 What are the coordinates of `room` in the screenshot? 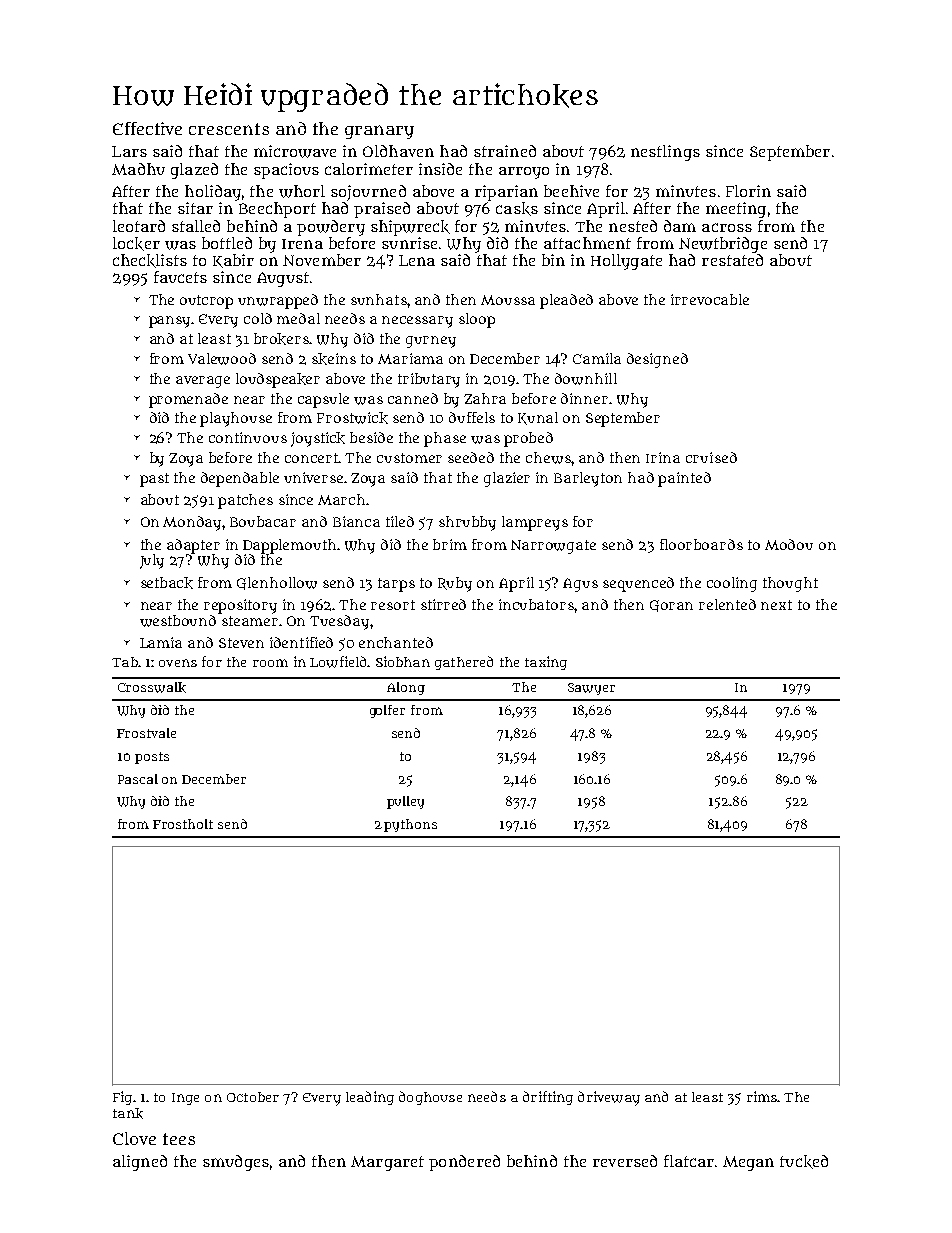 It's located at (270, 663).
